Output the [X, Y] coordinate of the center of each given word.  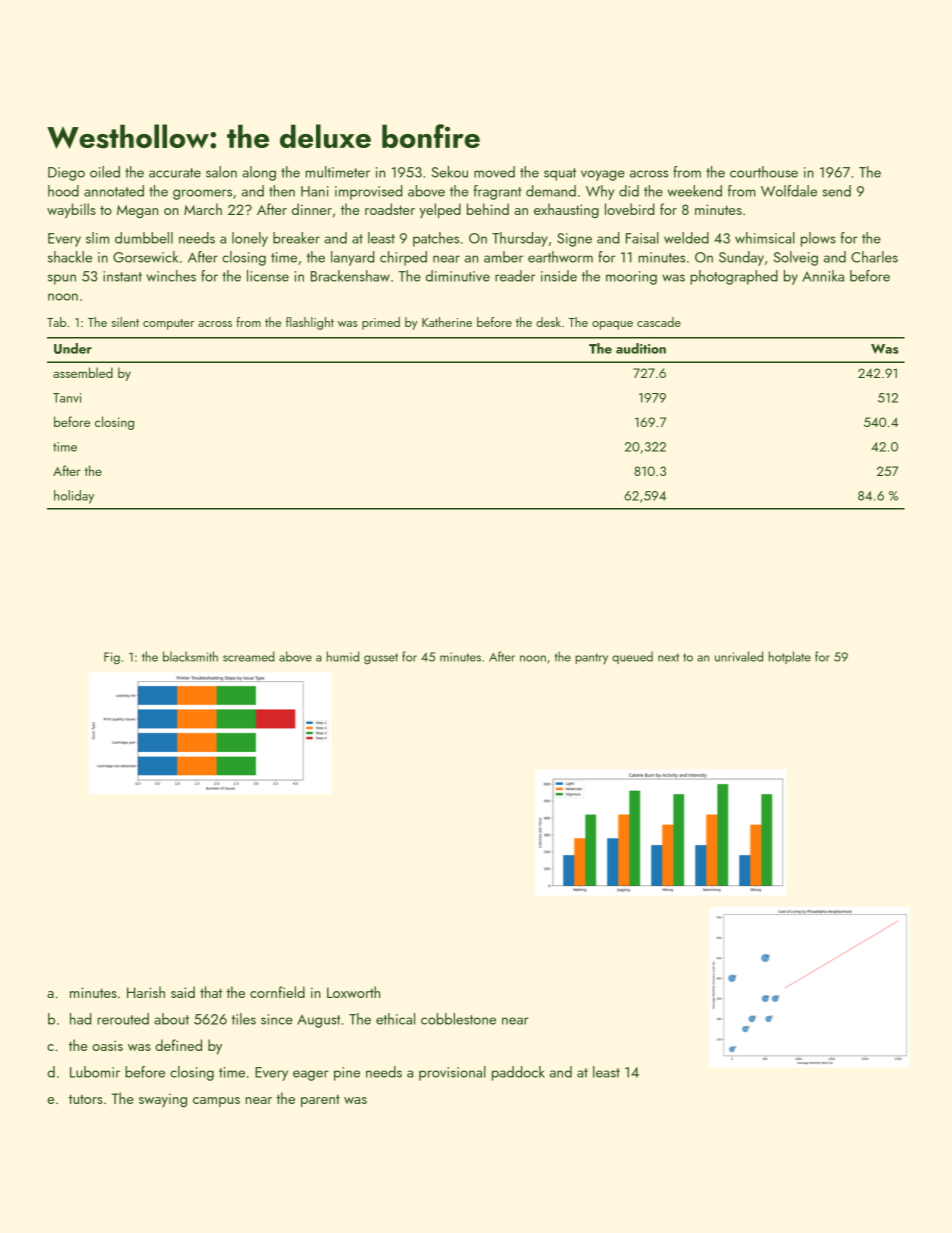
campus [216, 1102]
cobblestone [458, 1019]
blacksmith [190, 656]
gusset [381, 659]
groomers [202, 194]
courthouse [764, 172]
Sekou [450, 172]
